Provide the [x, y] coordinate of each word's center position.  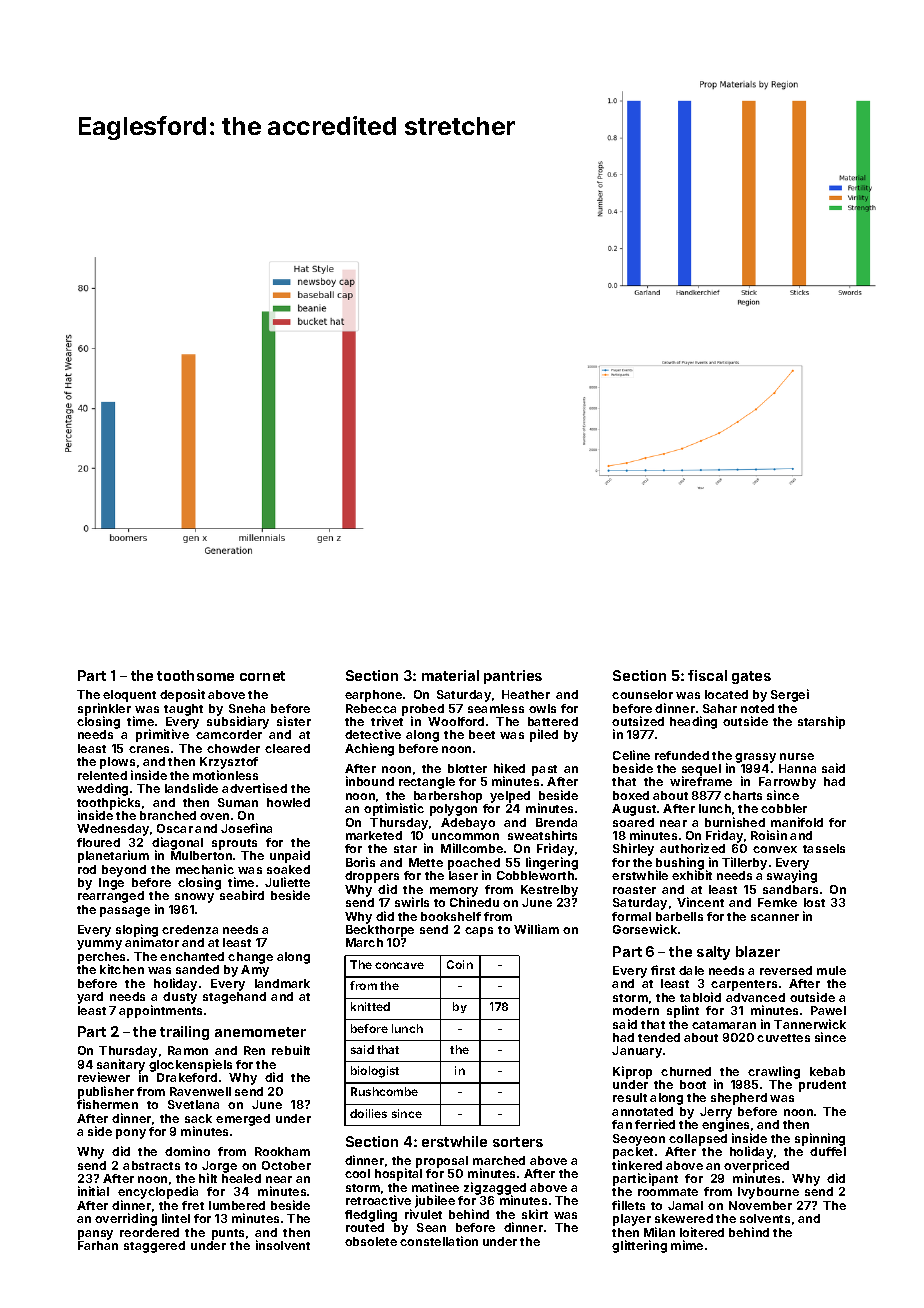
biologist [375, 1072]
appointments [160, 1011]
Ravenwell [200, 1091]
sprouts [234, 844]
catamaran [724, 1025]
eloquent [129, 696]
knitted [370, 1006]
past [544, 770]
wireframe [701, 781]
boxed [631, 795]
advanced [755, 997]
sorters [518, 1142]
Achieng [369, 749]
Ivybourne [768, 1193]
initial [93, 1191]
